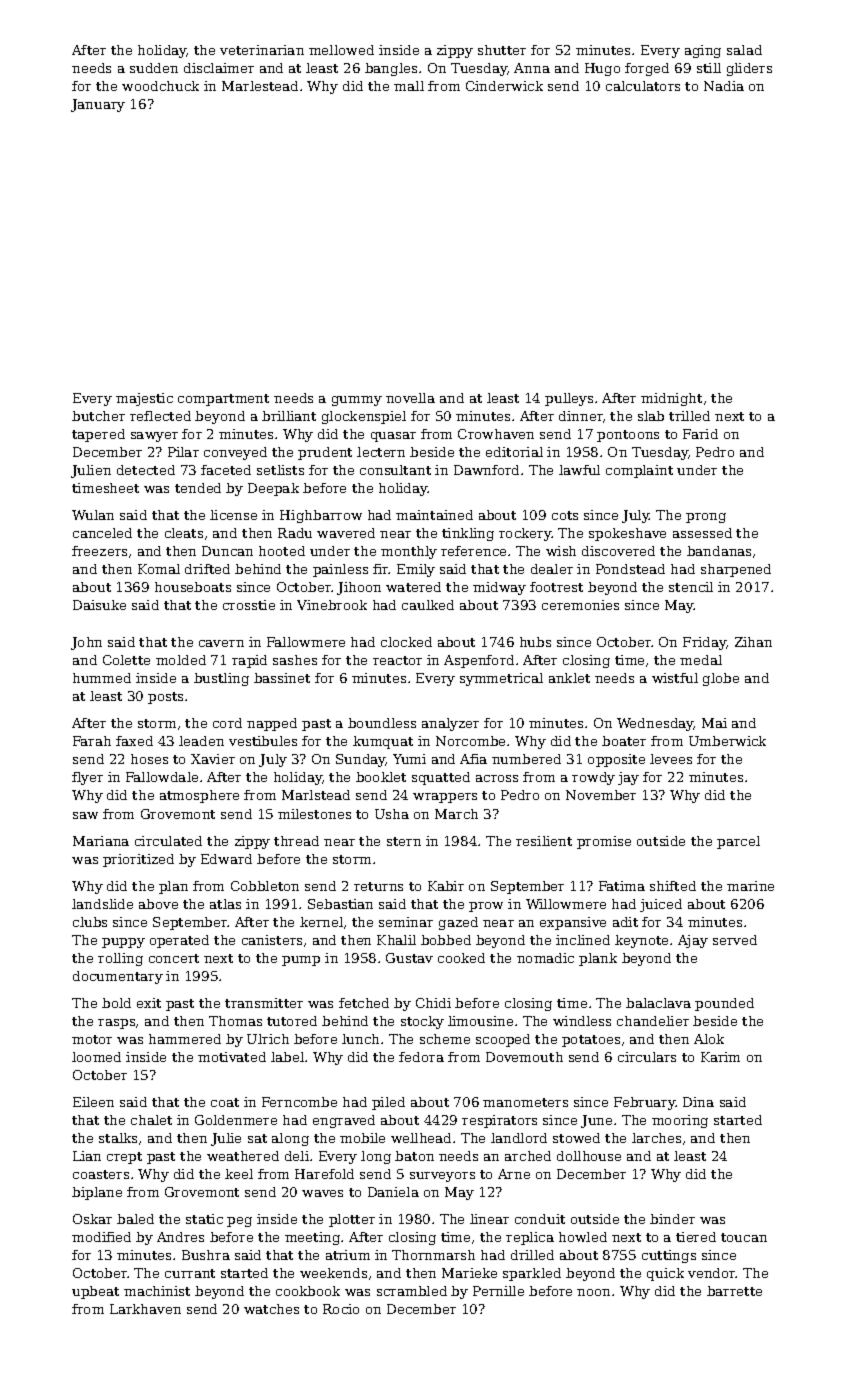 Image resolution: width=849 pixels, height=1400 pixels. What do you see at coordinates (501, 679) in the screenshot?
I see `symmetrical` at bounding box center [501, 679].
